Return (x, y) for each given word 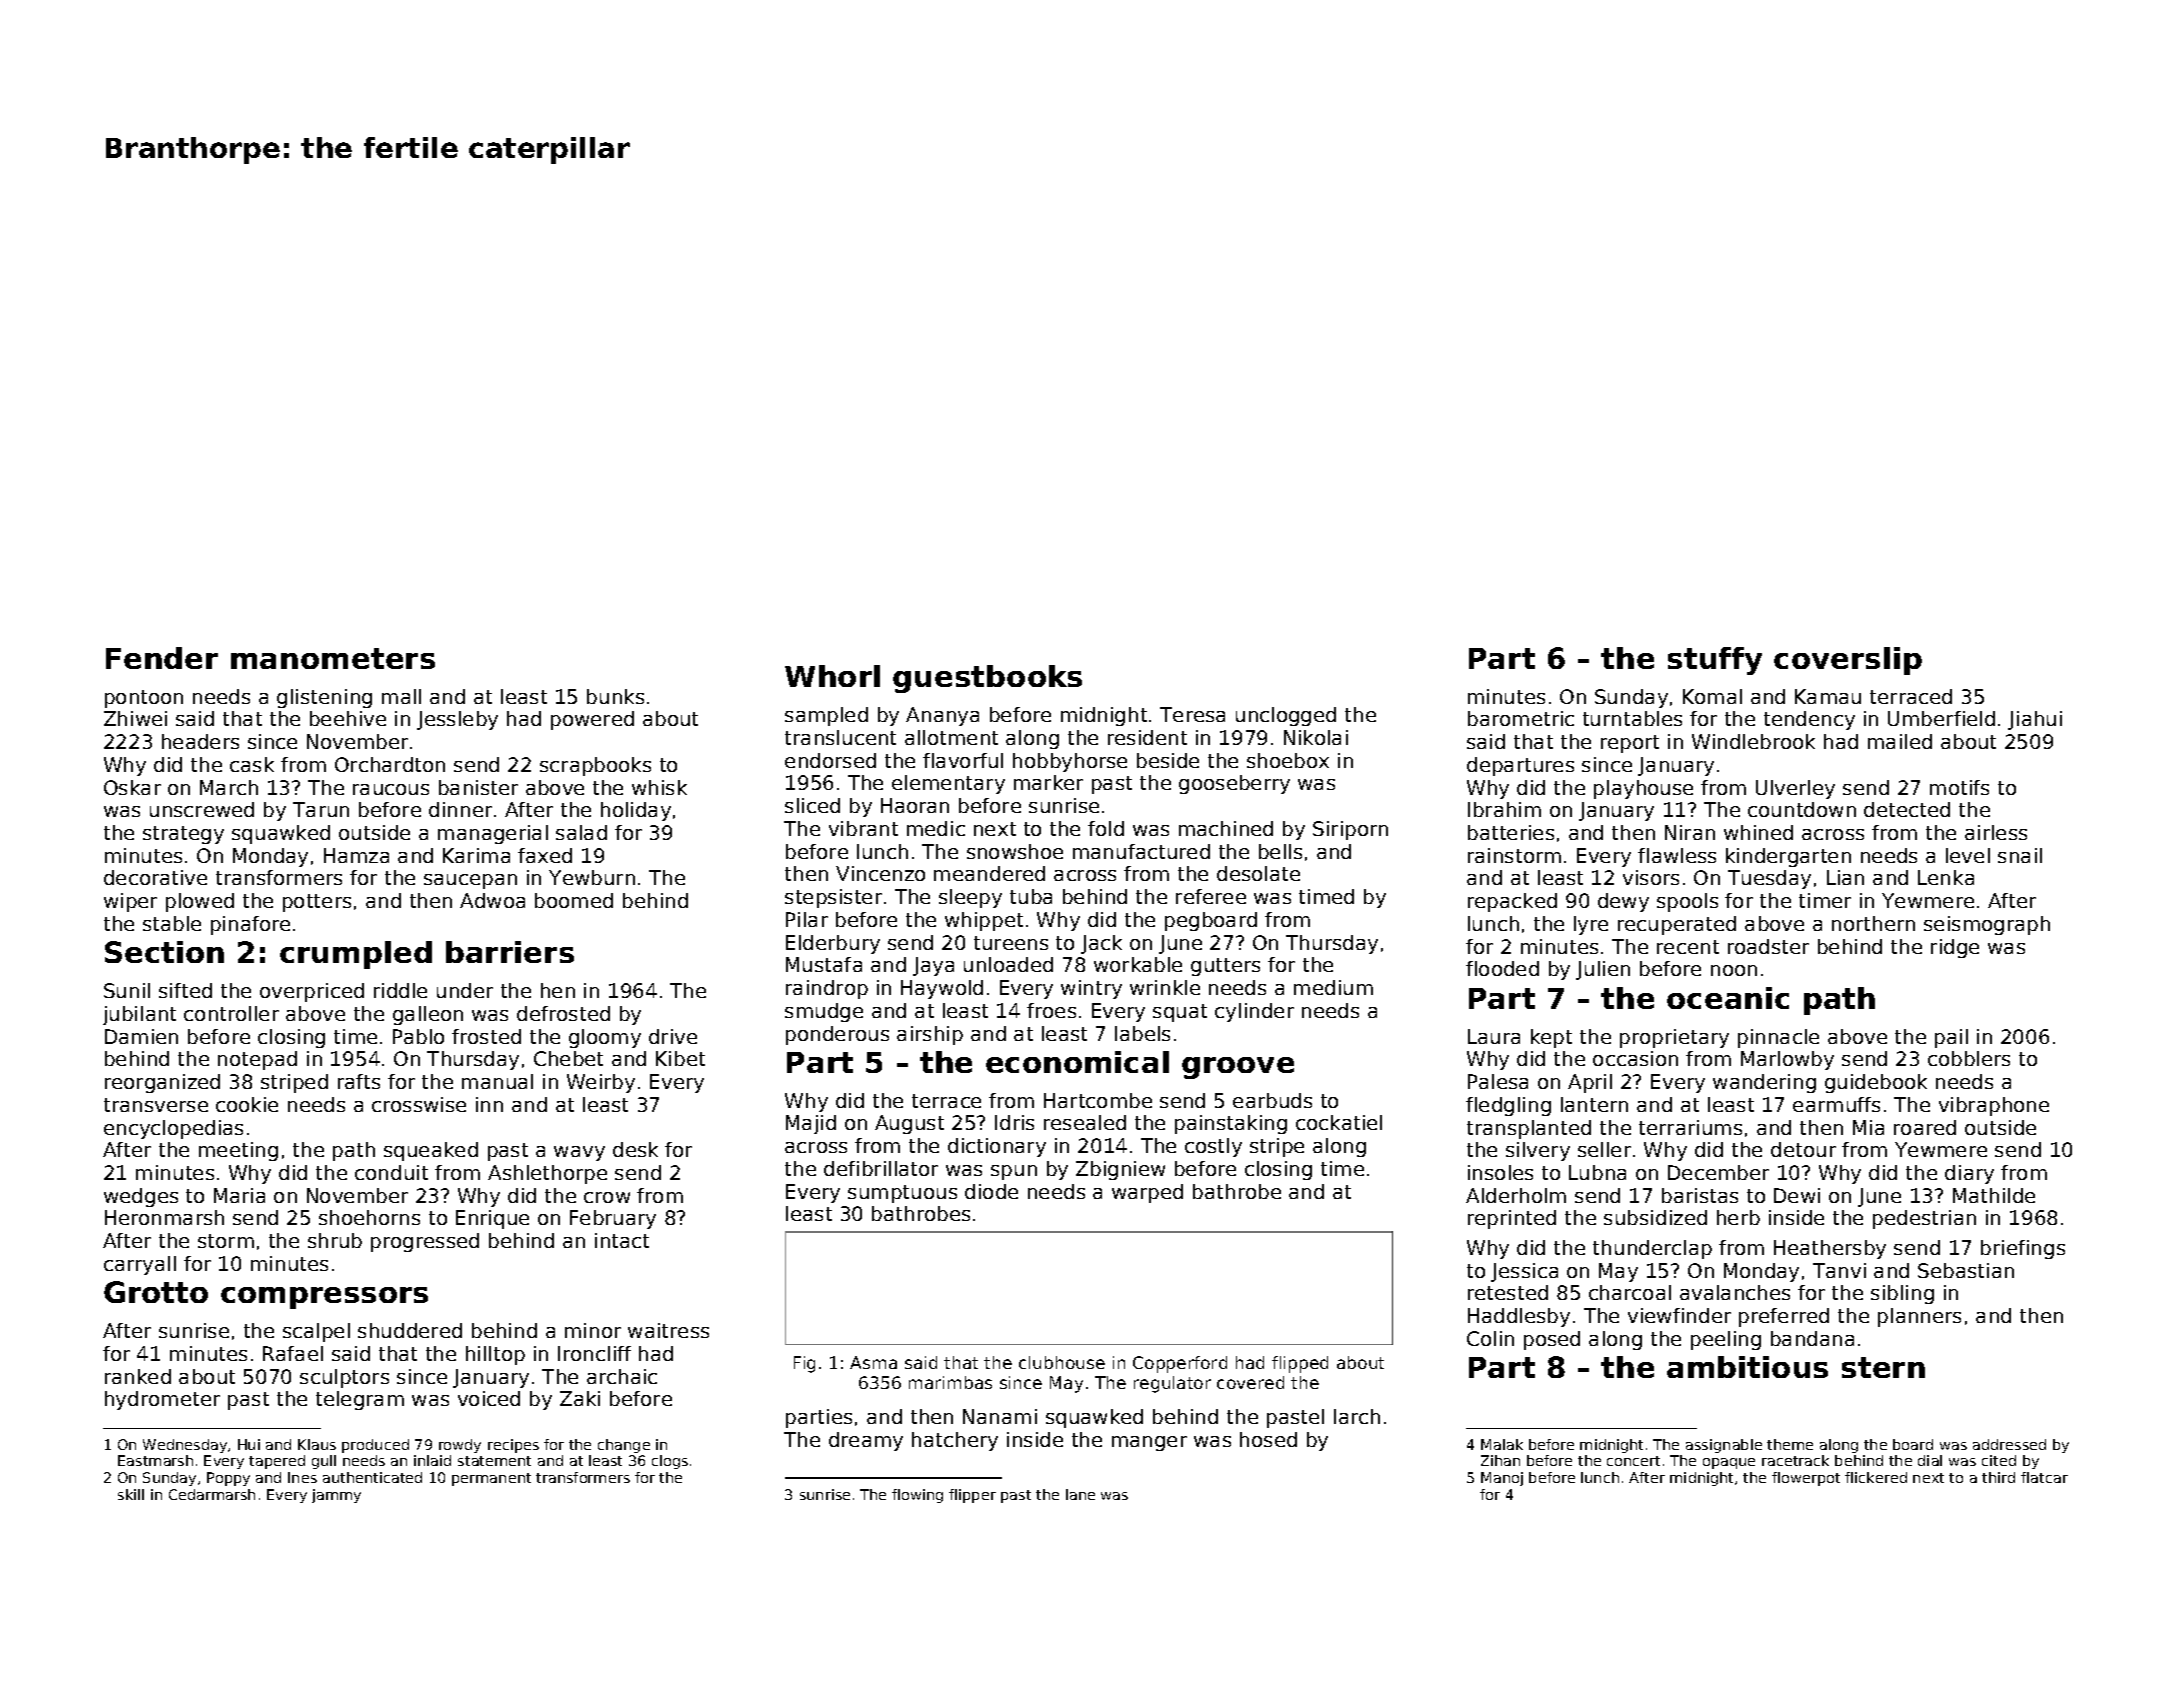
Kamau (1828, 696)
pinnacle (1778, 1038)
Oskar (132, 787)
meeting (238, 1151)
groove (1238, 1068)
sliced (812, 805)
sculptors (344, 1378)
